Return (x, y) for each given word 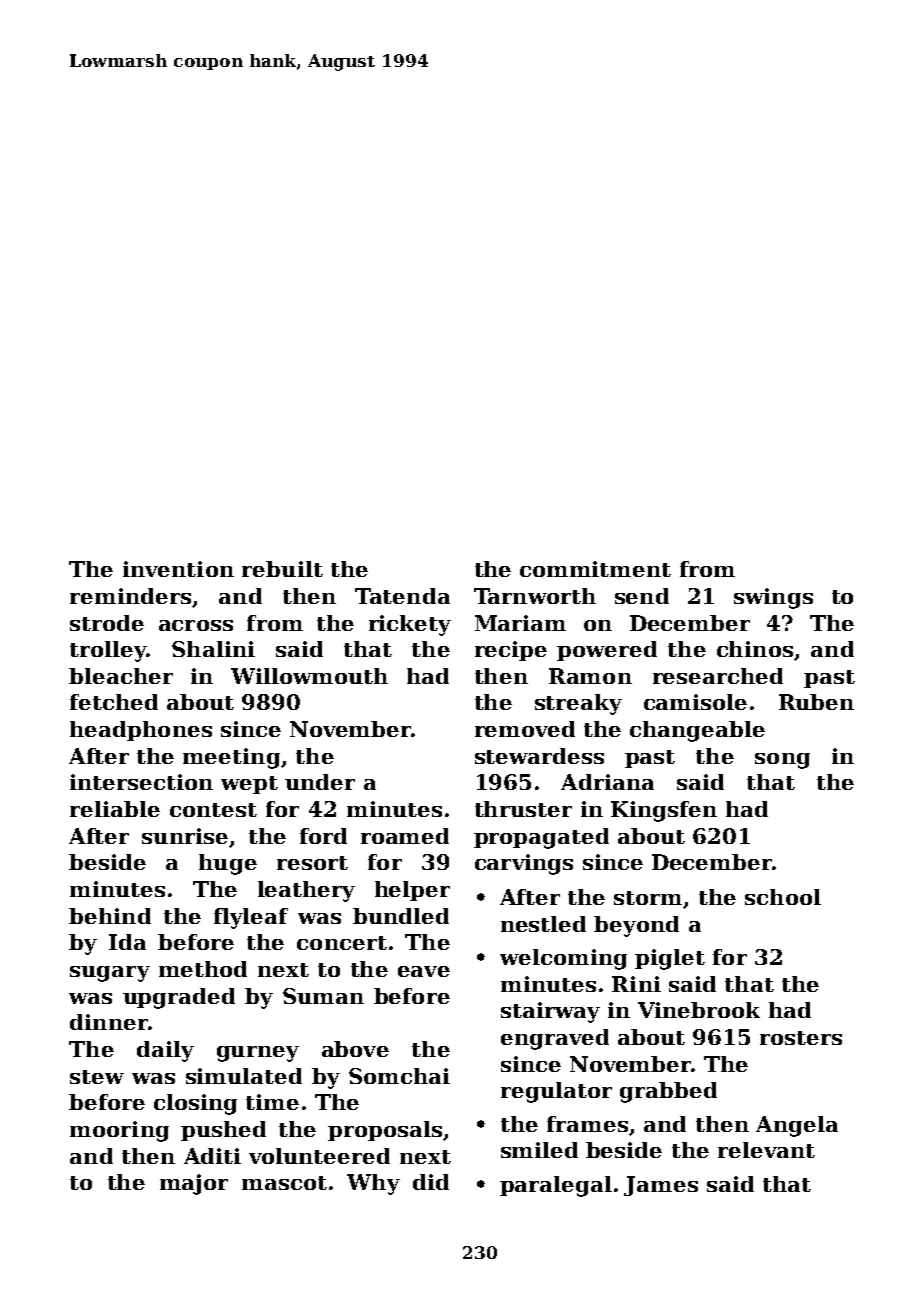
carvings (524, 864)
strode (107, 623)
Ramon (590, 676)
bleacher (121, 676)
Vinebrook (699, 1010)
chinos (755, 649)
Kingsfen (664, 811)
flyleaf (251, 918)
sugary (110, 974)
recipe (511, 651)
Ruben (816, 702)
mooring (119, 1131)
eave (424, 971)
